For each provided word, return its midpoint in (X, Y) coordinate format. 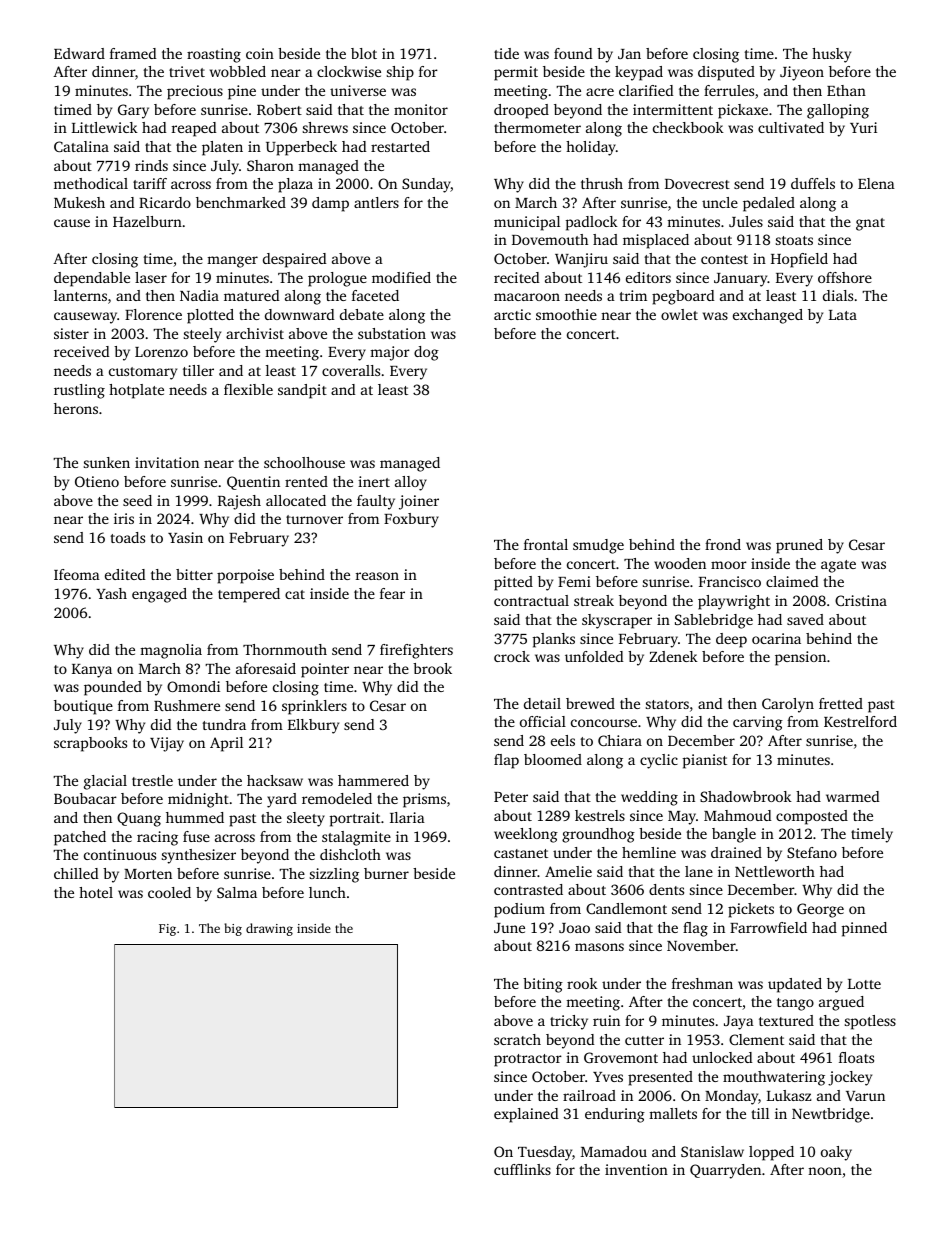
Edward (79, 53)
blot (364, 53)
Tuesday (545, 1153)
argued (841, 1003)
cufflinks (522, 1169)
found (573, 53)
